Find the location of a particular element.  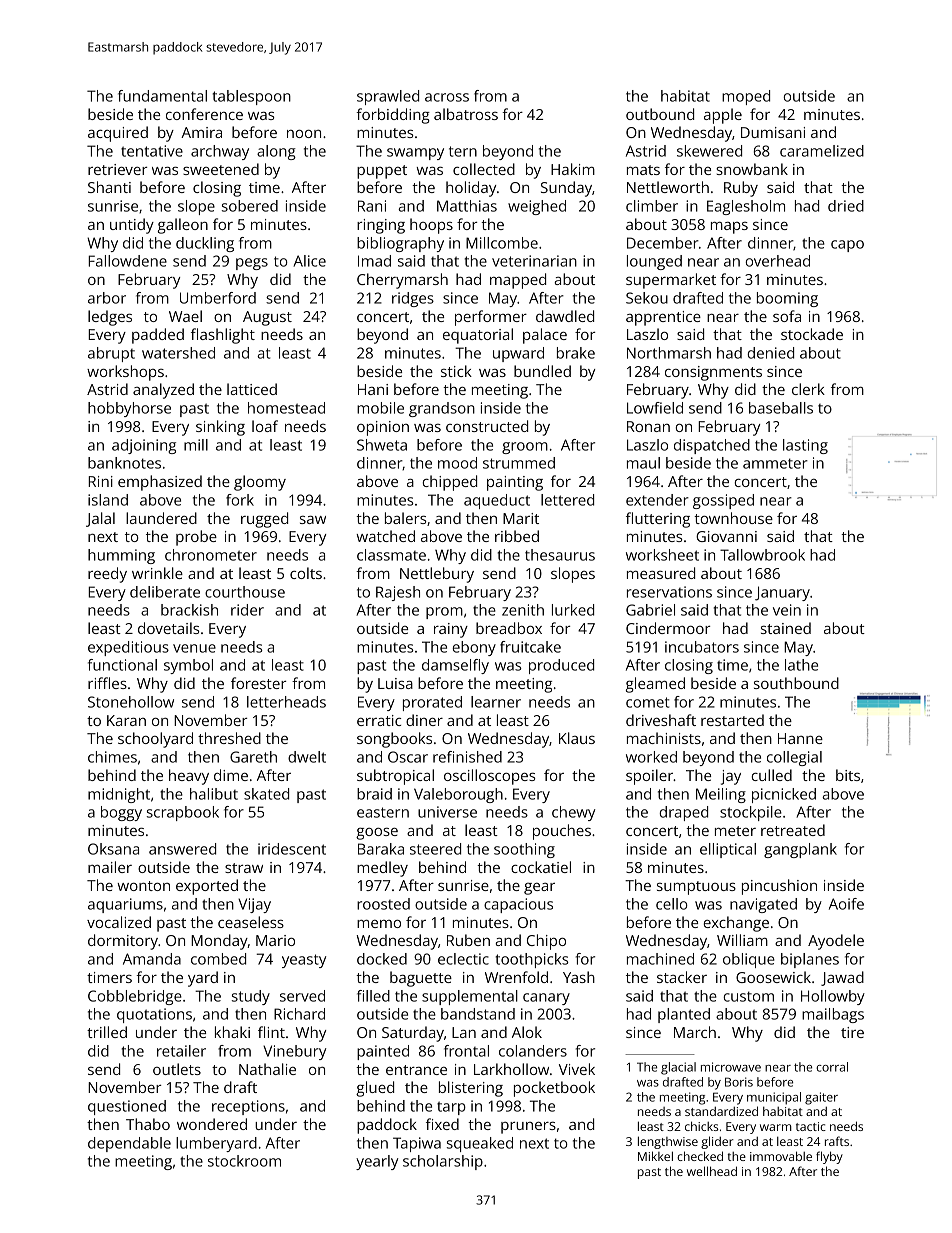

caramelized is located at coordinates (822, 151).
